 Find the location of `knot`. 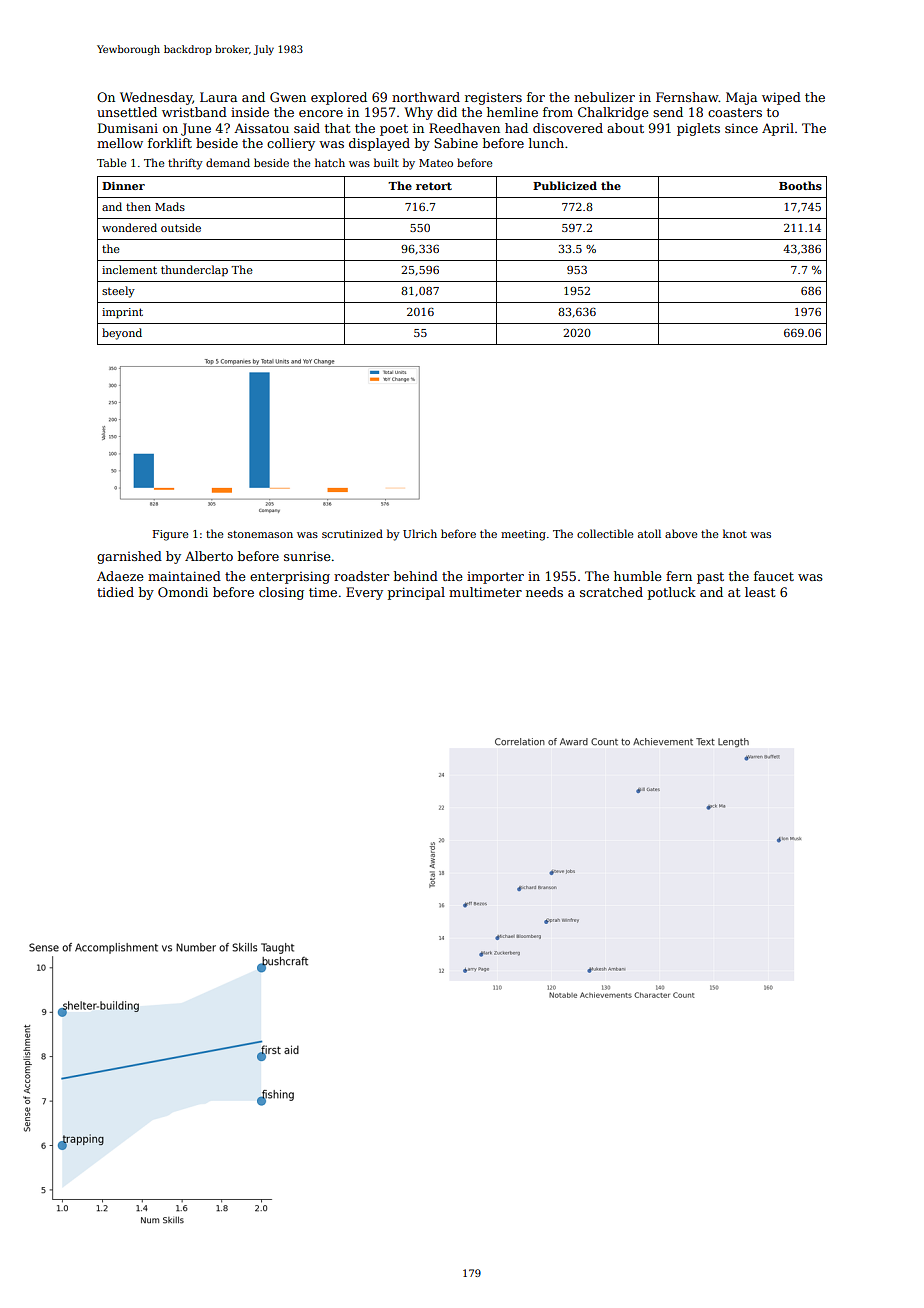

knot is located at coordinates (735, 533).
